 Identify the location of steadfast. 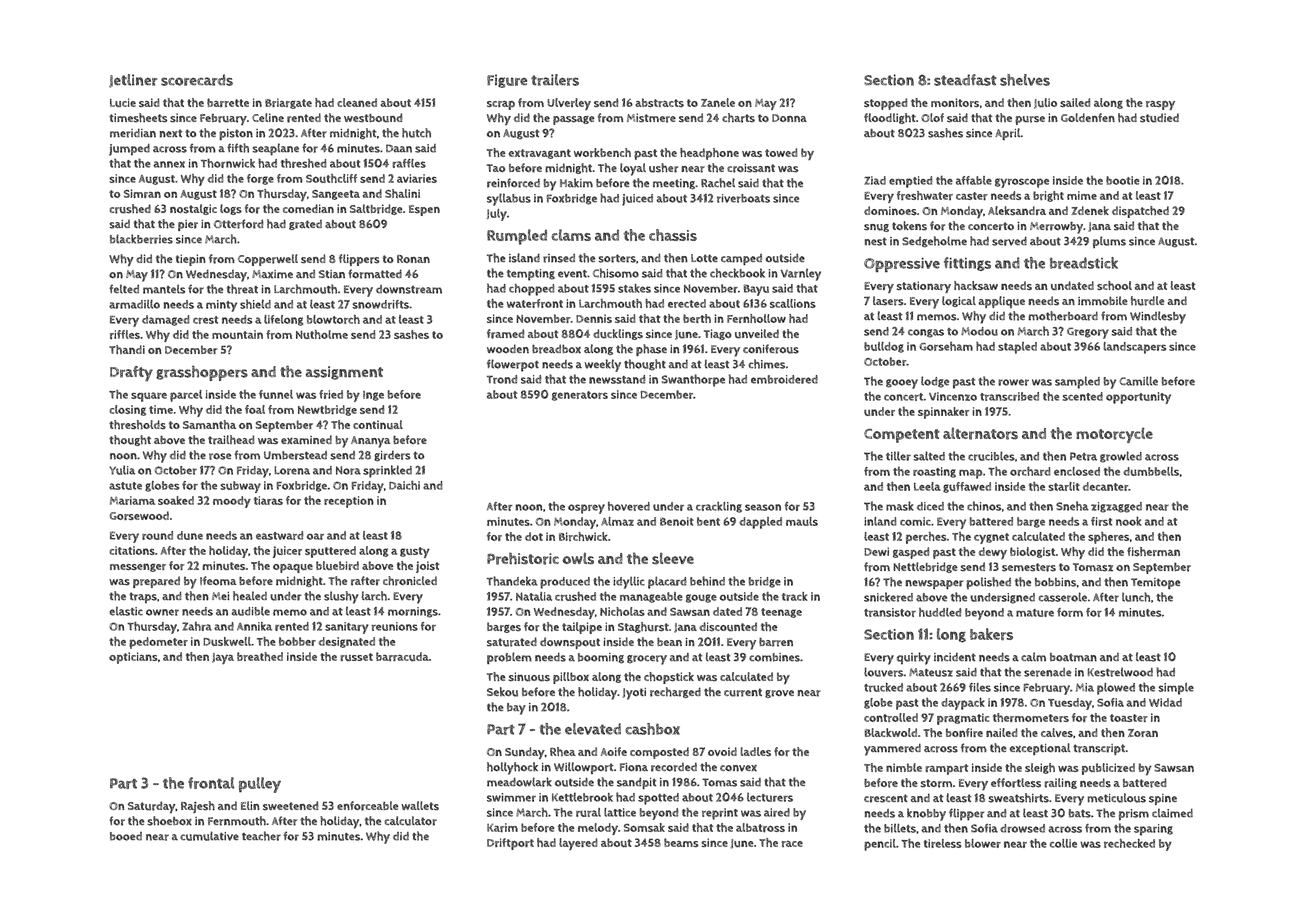
(965, 80).
